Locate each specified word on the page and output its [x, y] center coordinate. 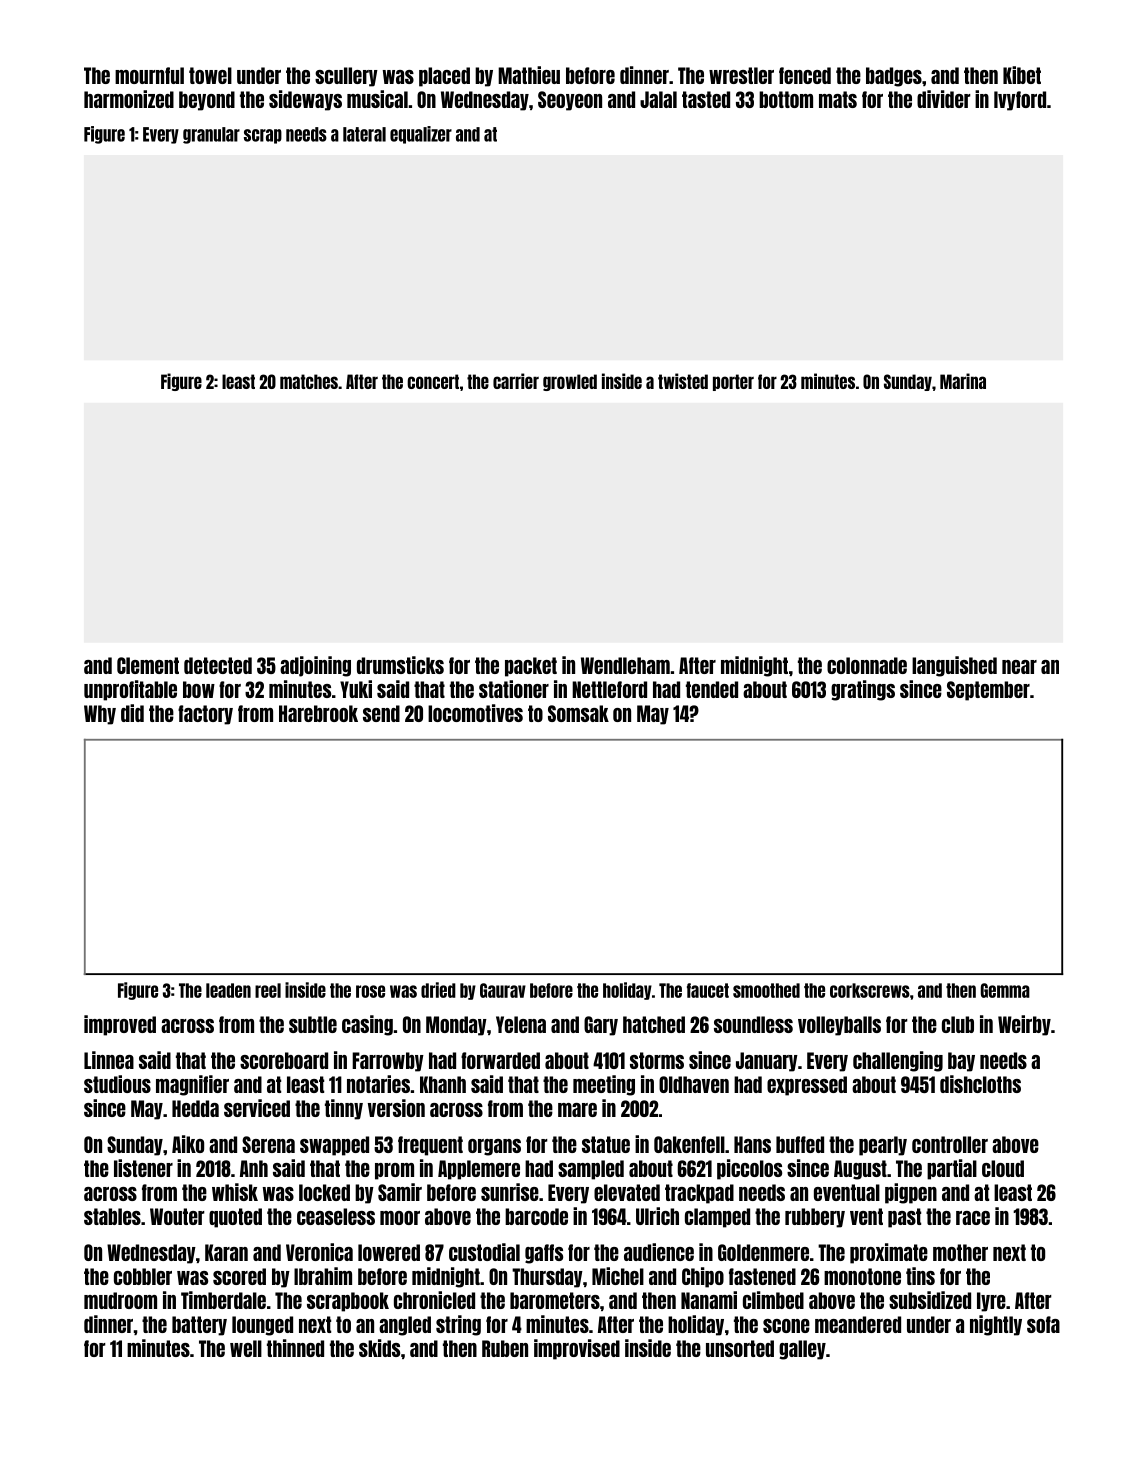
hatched [654, 1024]
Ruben [505, 1348]
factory [205, 715]
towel [210, 75]
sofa [1043, 1324]
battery [199, 1326]
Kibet [1022, 75]
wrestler [741, 75]
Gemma [1005, 990]
